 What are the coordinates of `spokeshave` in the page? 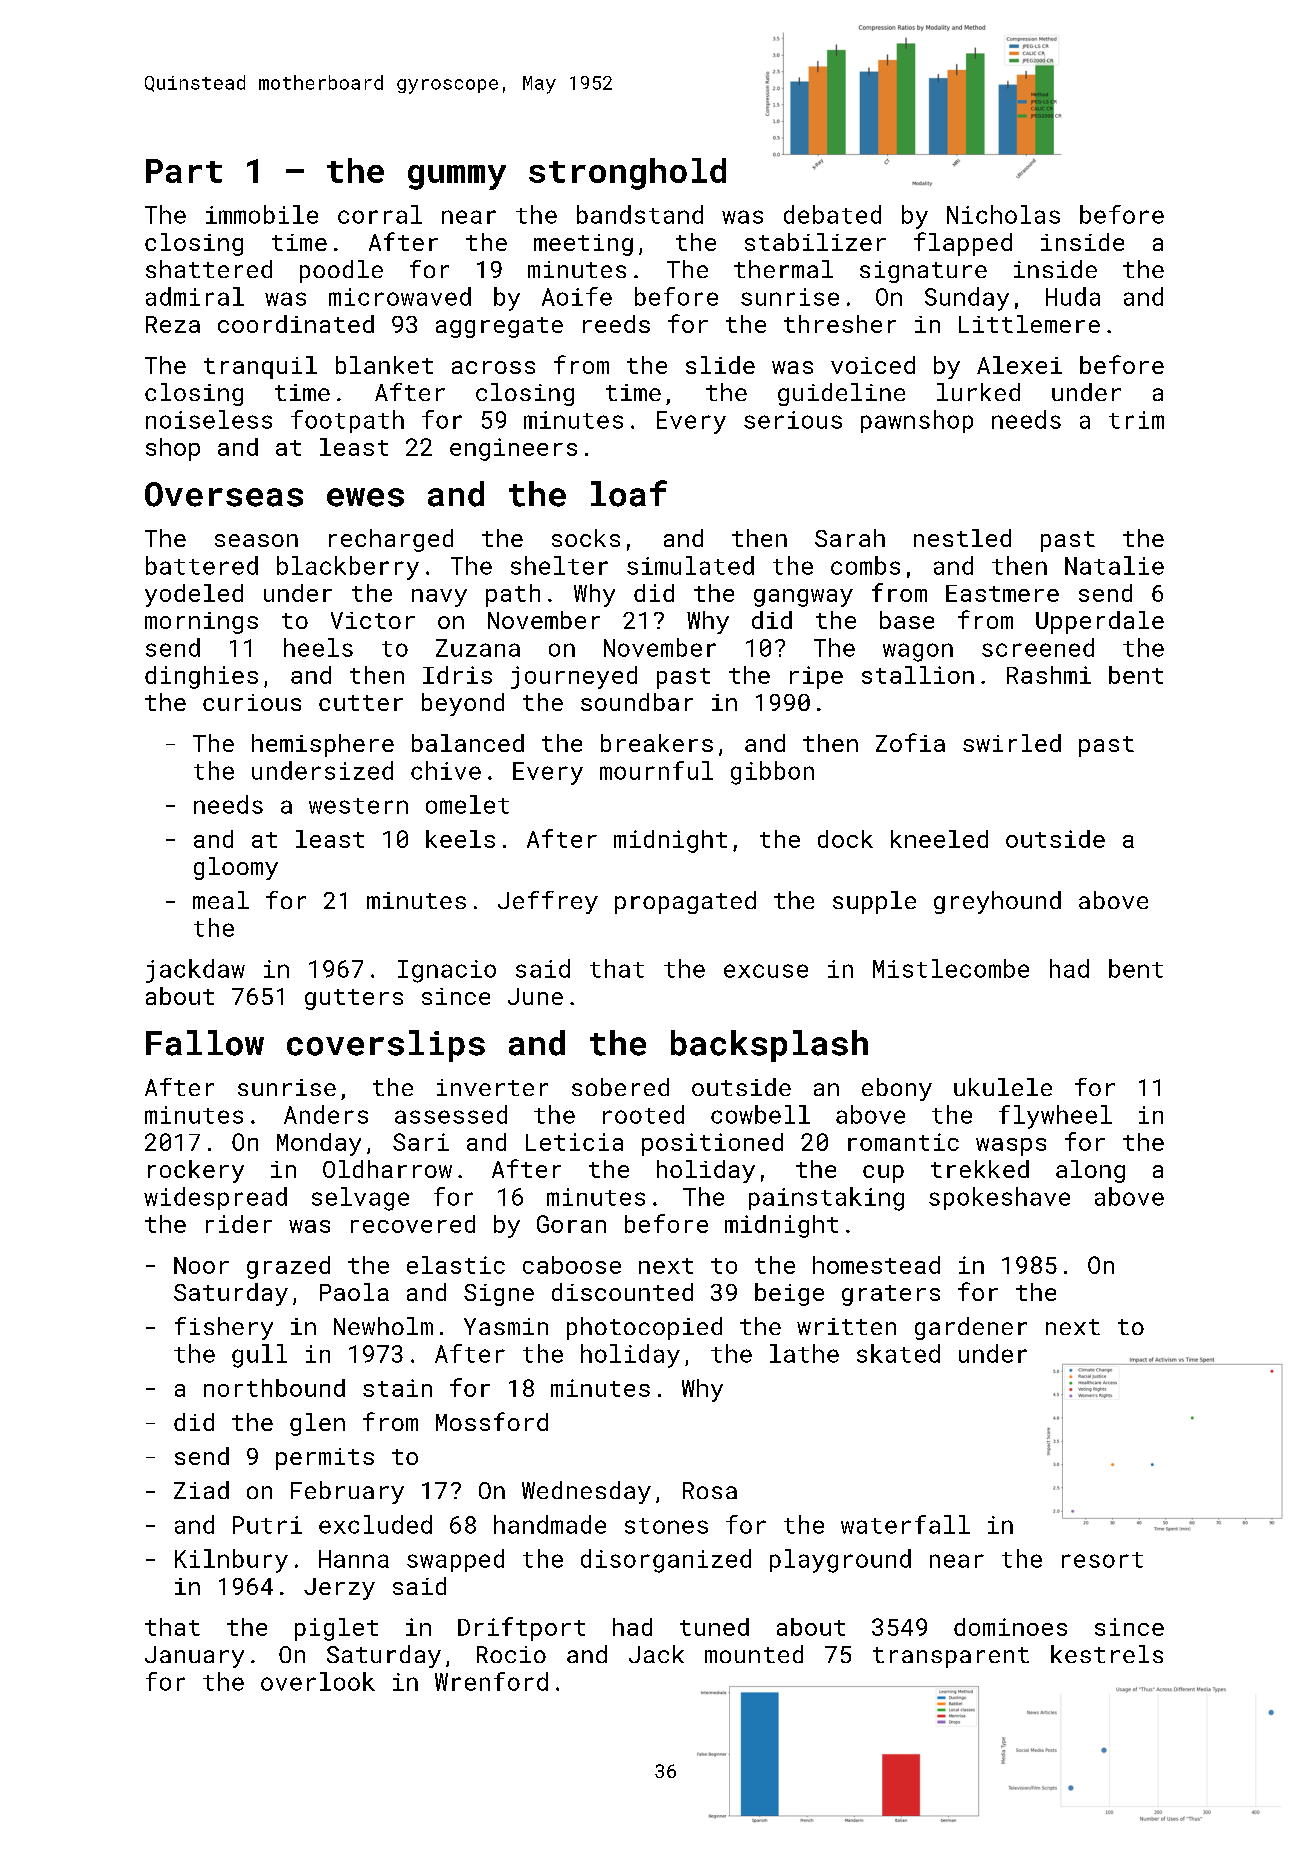 It's located at (999, 1198).
